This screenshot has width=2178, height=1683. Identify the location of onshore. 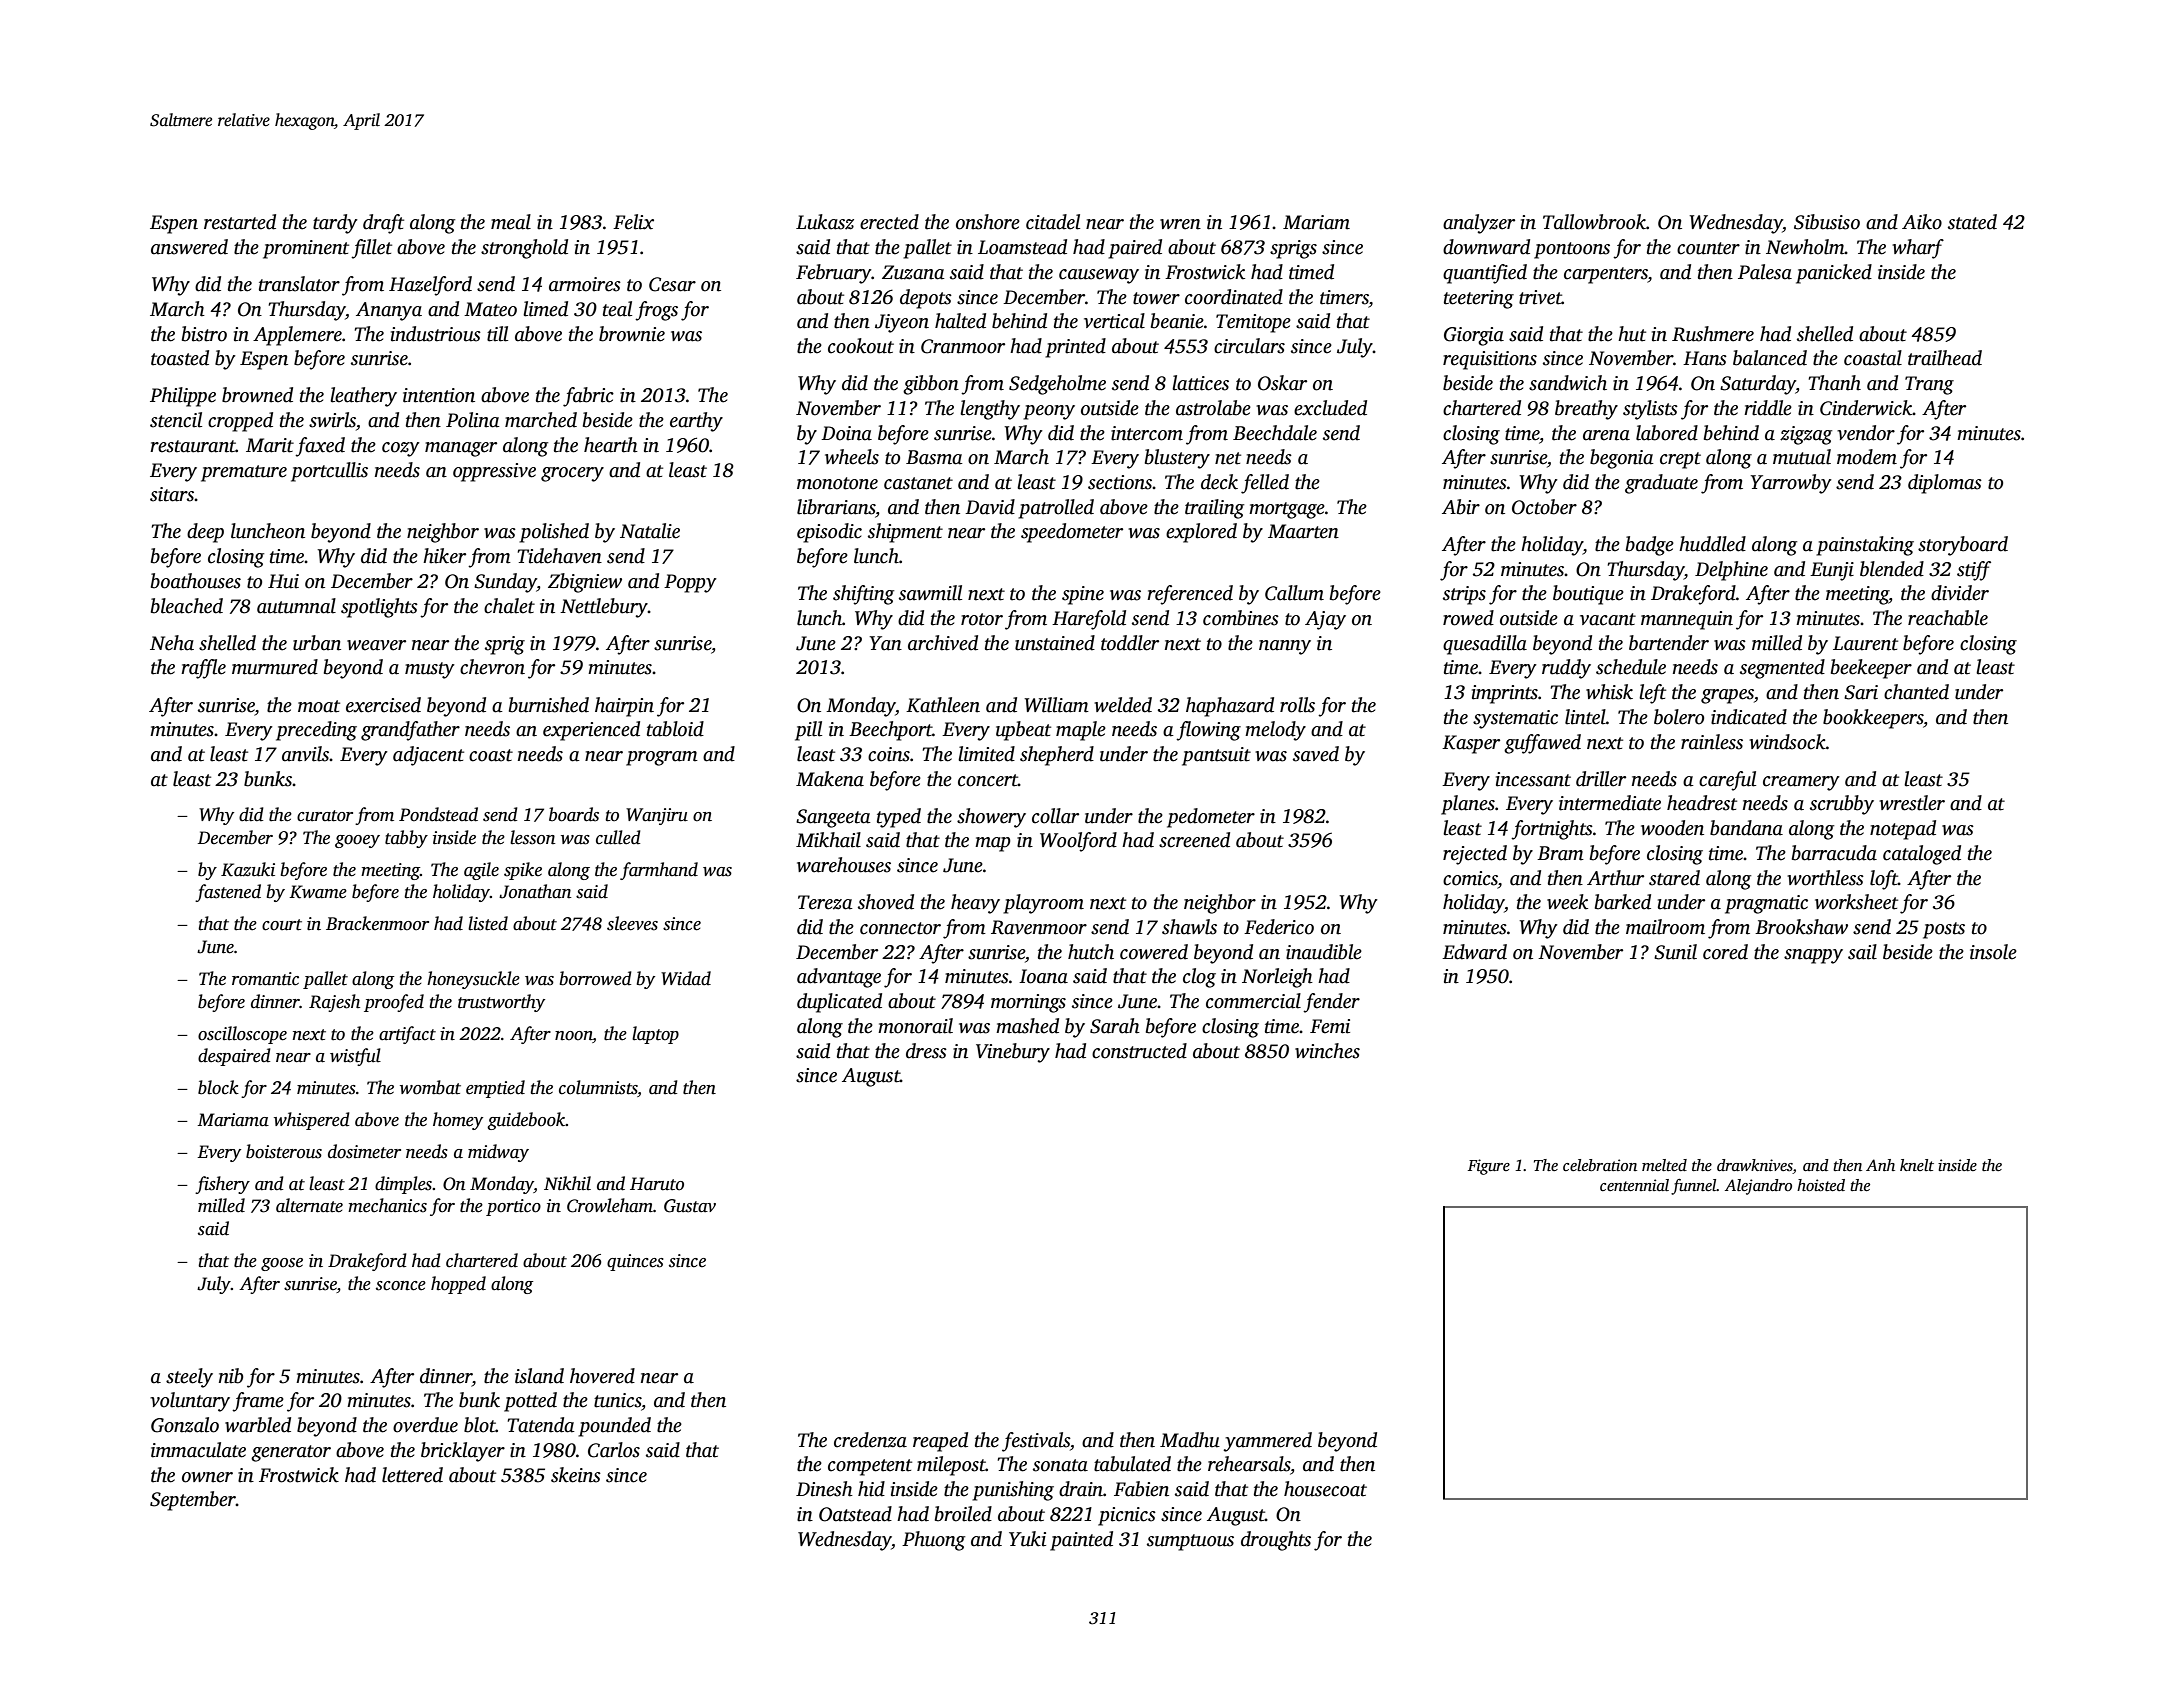
(988, 222).
